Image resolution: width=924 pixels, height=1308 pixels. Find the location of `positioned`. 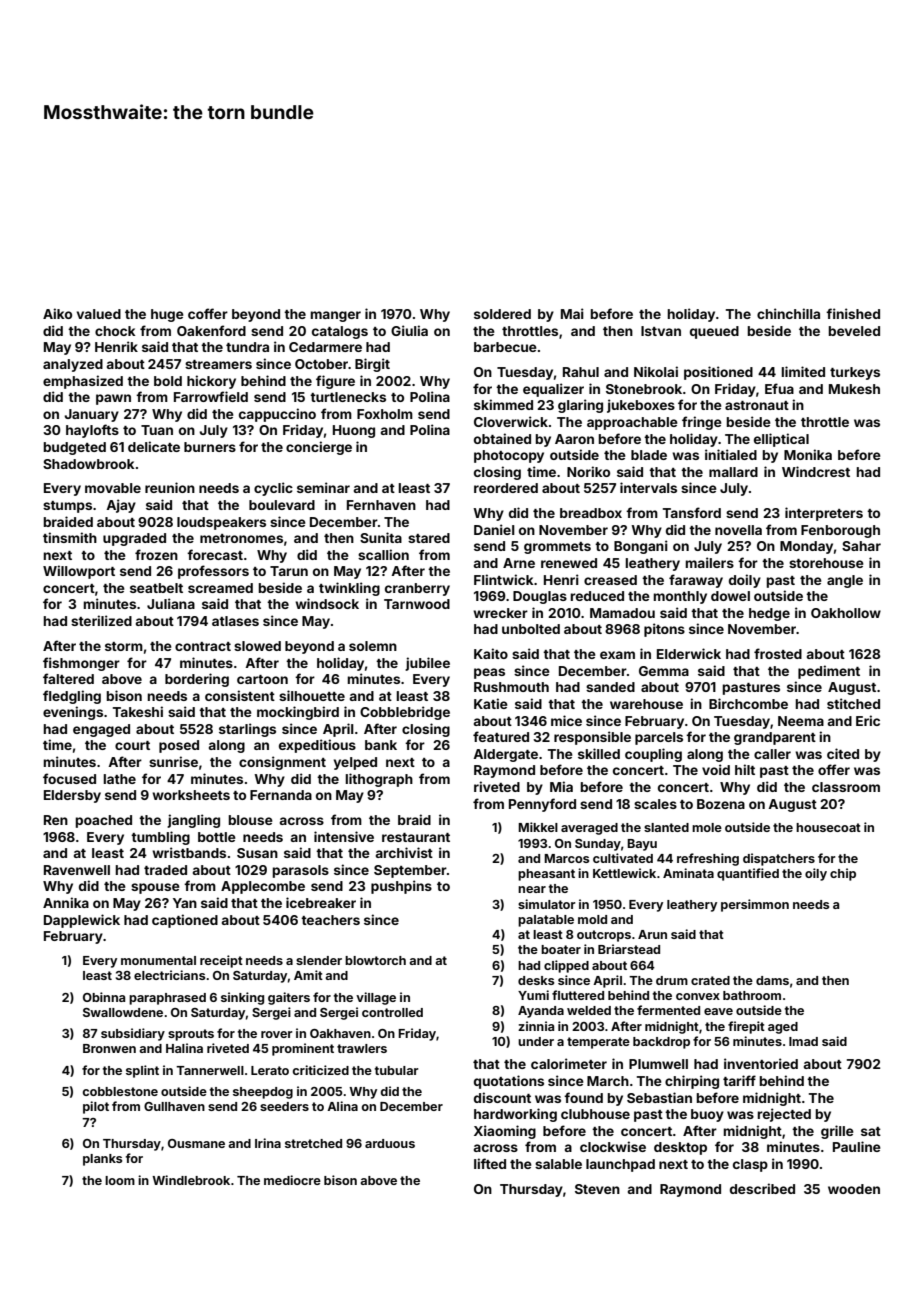

positioned is located at coordinates (718, 373).
